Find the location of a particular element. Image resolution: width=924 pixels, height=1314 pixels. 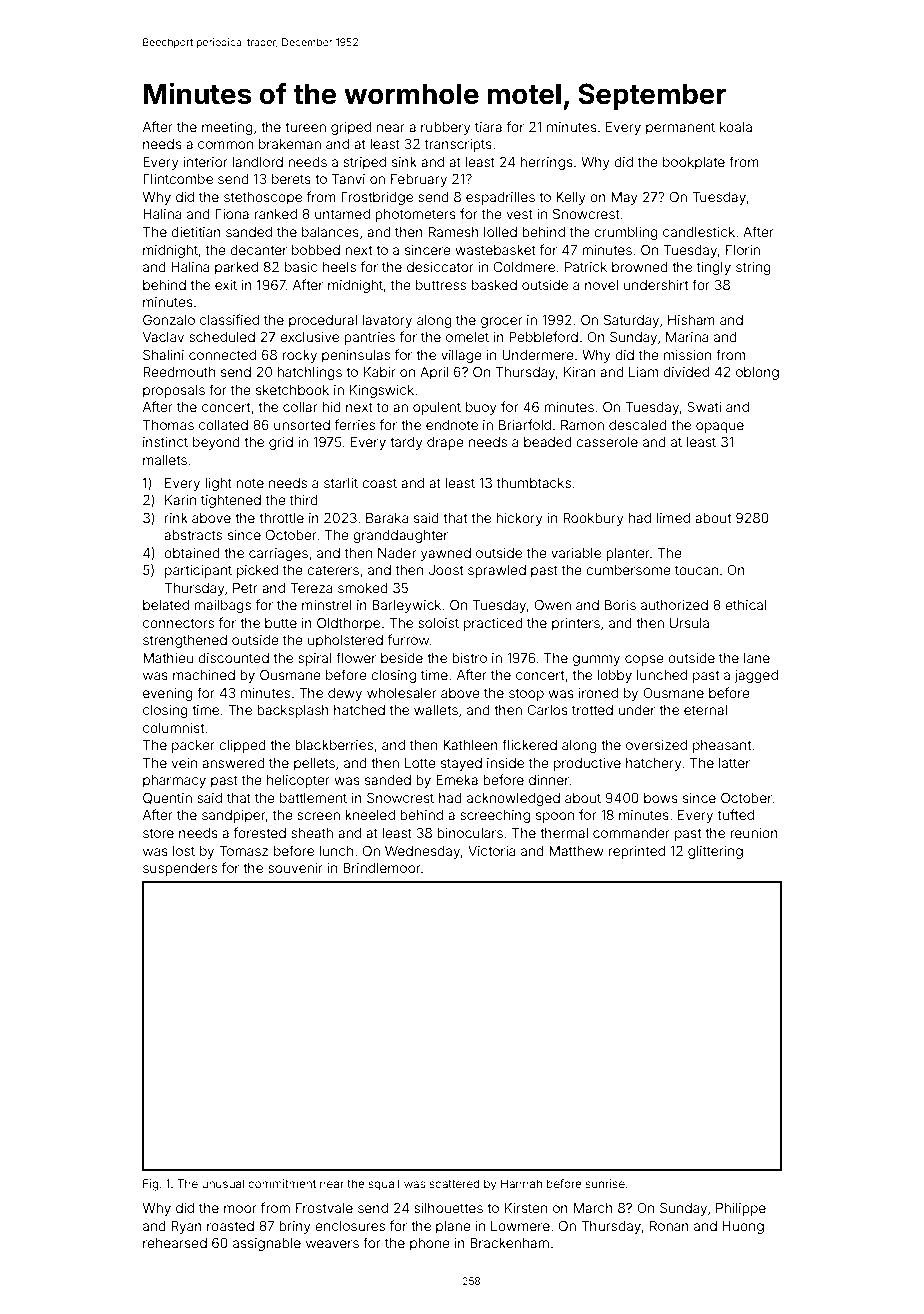

reprinted is located at coordinates (637, 852).
